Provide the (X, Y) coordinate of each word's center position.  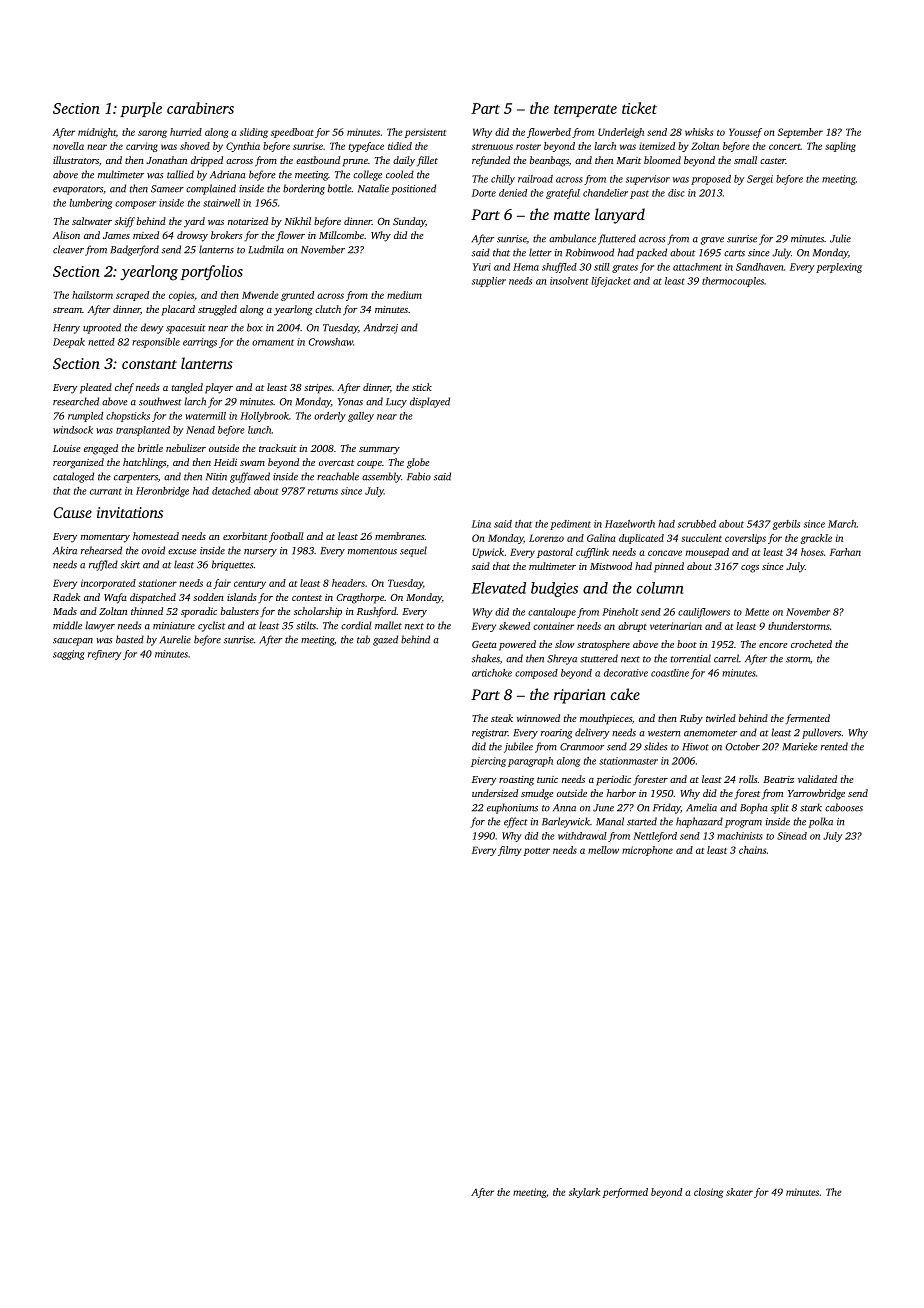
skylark (584, 1193)
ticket (639, 108)
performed (625, 1193)
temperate (585, 110)
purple (141, 109)
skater (739, 1192)
